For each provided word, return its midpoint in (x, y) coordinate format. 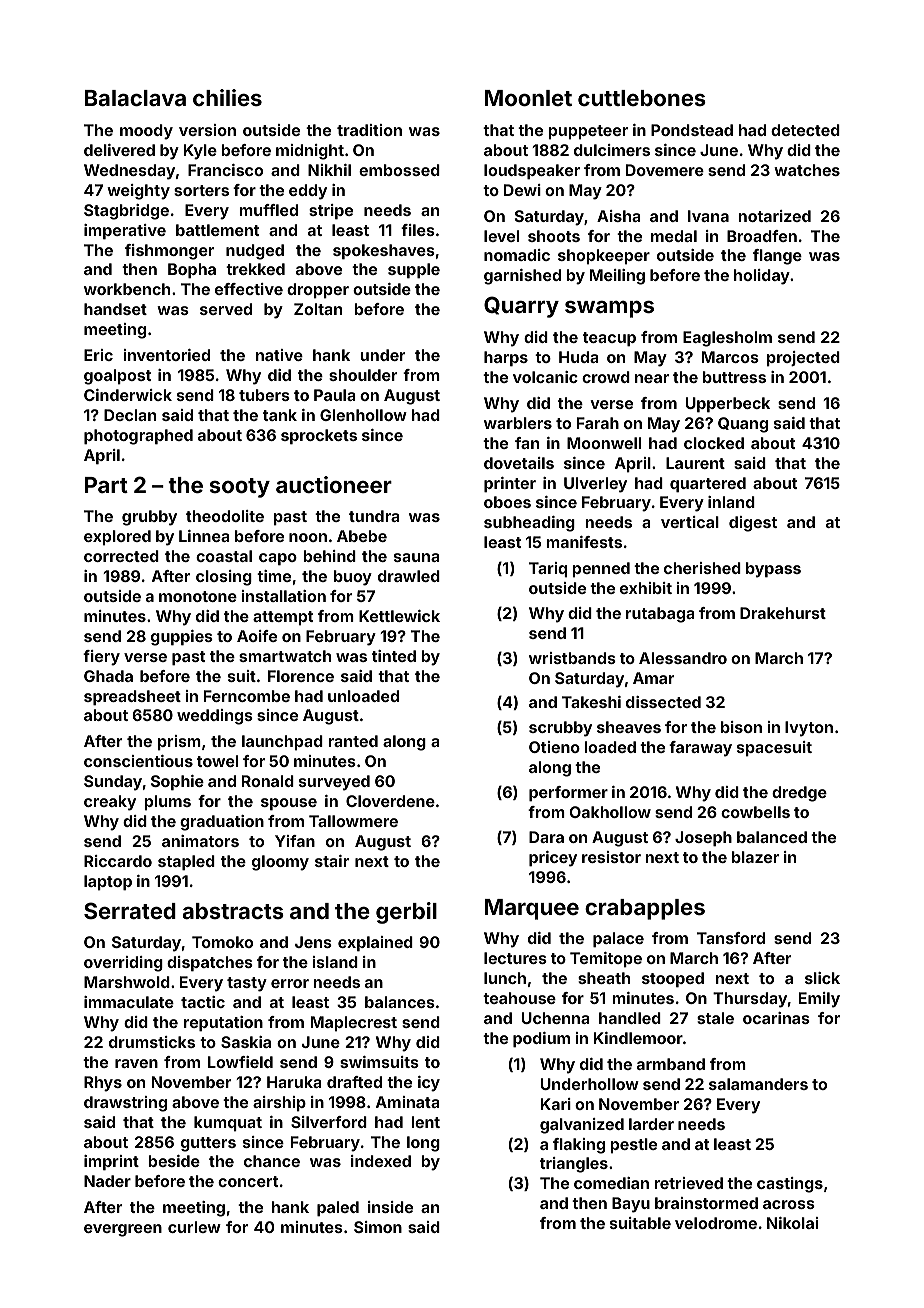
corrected (121, 556)
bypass (773, 570)
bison (741, 727)
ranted (353, 741)
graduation (222, 823)
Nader (107, 1181)
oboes (507, 502)
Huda (579, 357)
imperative (125, 232)
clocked (714, 443)
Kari (556, 1104)
